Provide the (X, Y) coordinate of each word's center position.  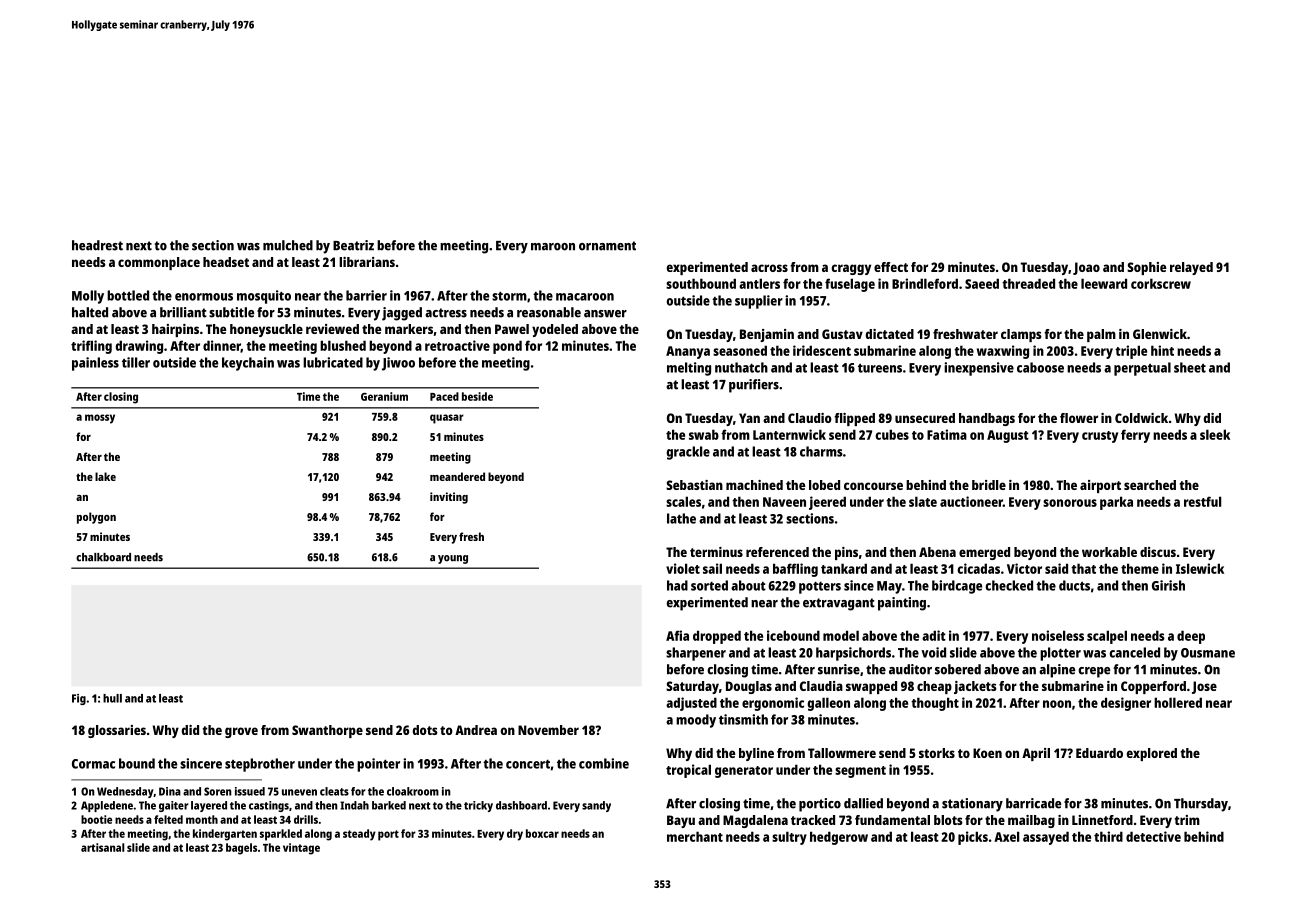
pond (507, 347)
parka (1116, 503)
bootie (96, 819)
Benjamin (767, 335)
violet (683, 568)
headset (226, 262)
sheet (1190, 367)
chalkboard (103, 557)
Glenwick (1160, 334)
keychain (248, 364)
